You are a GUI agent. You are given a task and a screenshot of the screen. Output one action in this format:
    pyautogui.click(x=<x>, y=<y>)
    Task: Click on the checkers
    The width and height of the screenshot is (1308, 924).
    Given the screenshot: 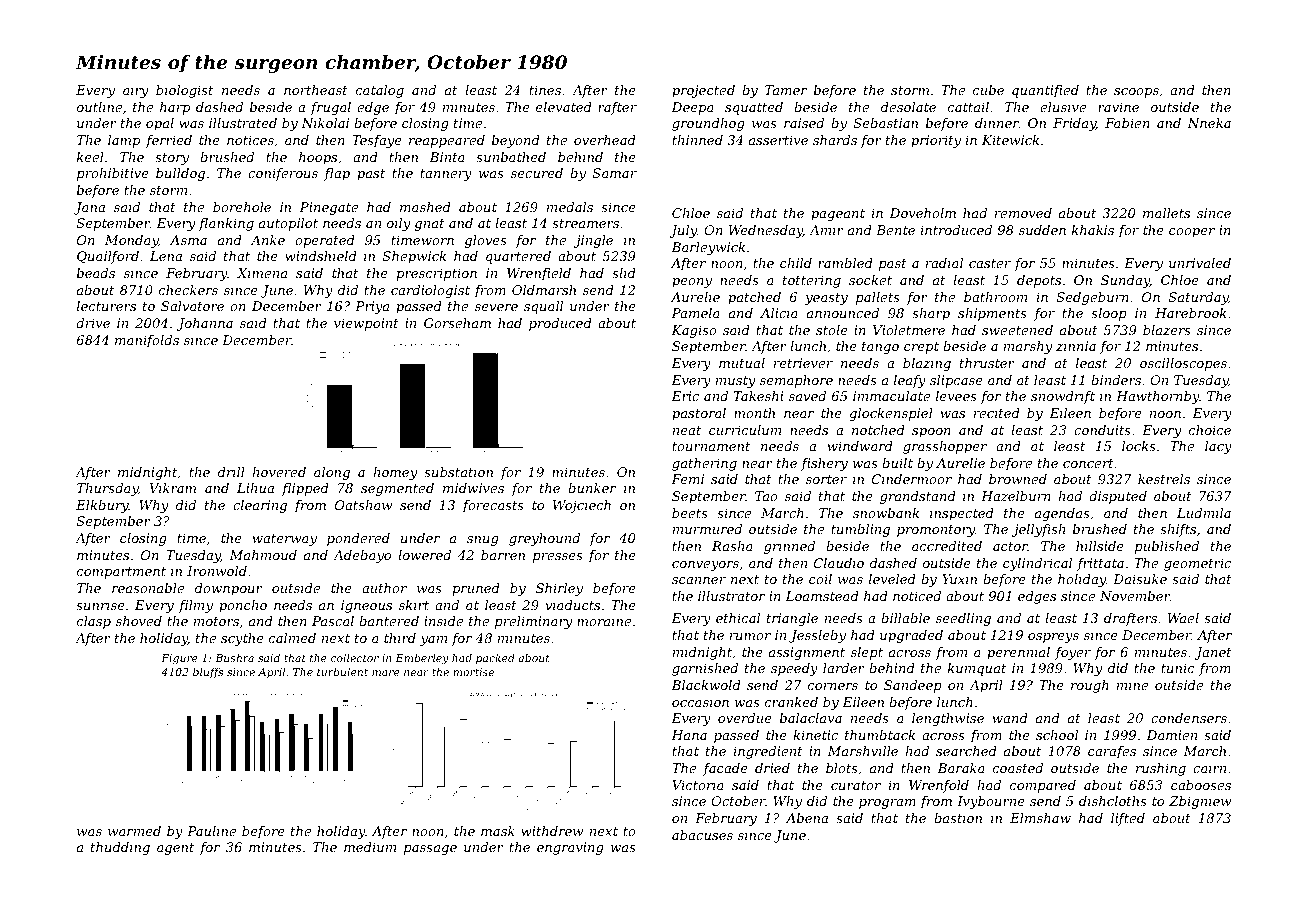 What is the action you would take?
    pyautogui.click(x=188, y=290)
